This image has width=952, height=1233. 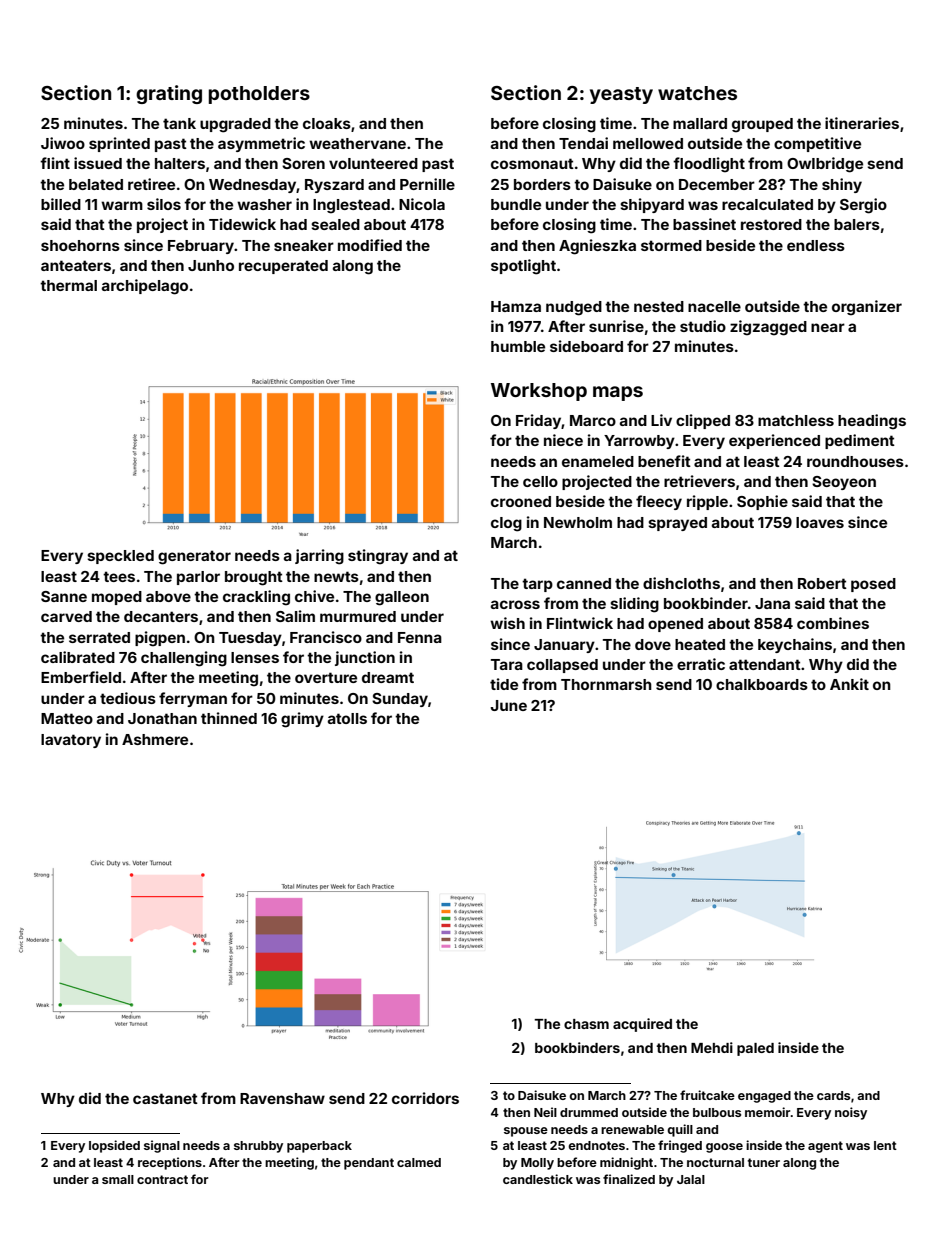 I want to click on Sanne, so click(x=64, y=596).
